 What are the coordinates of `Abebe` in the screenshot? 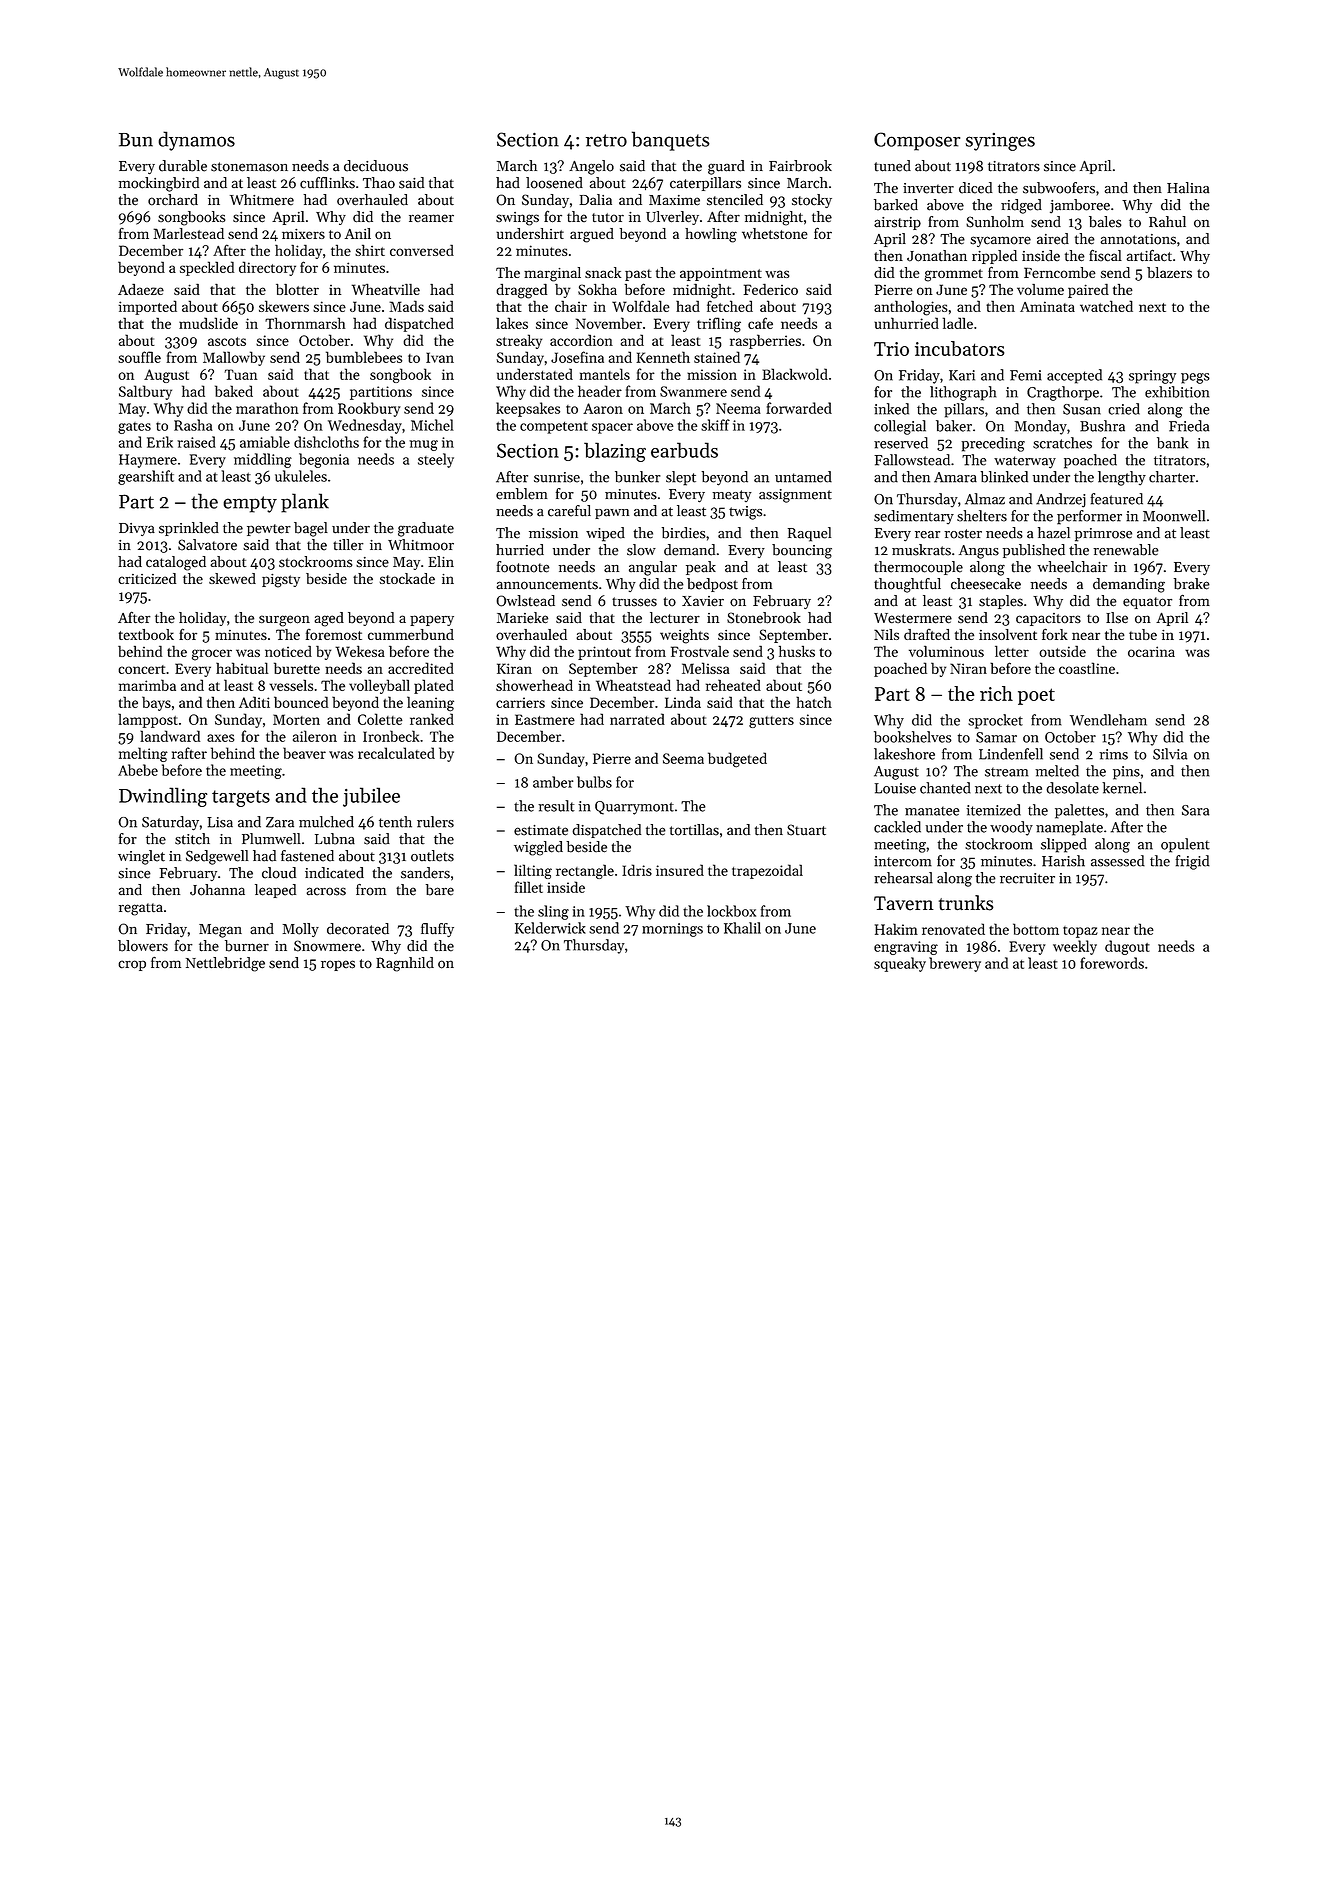 It's located at (138, 770).
